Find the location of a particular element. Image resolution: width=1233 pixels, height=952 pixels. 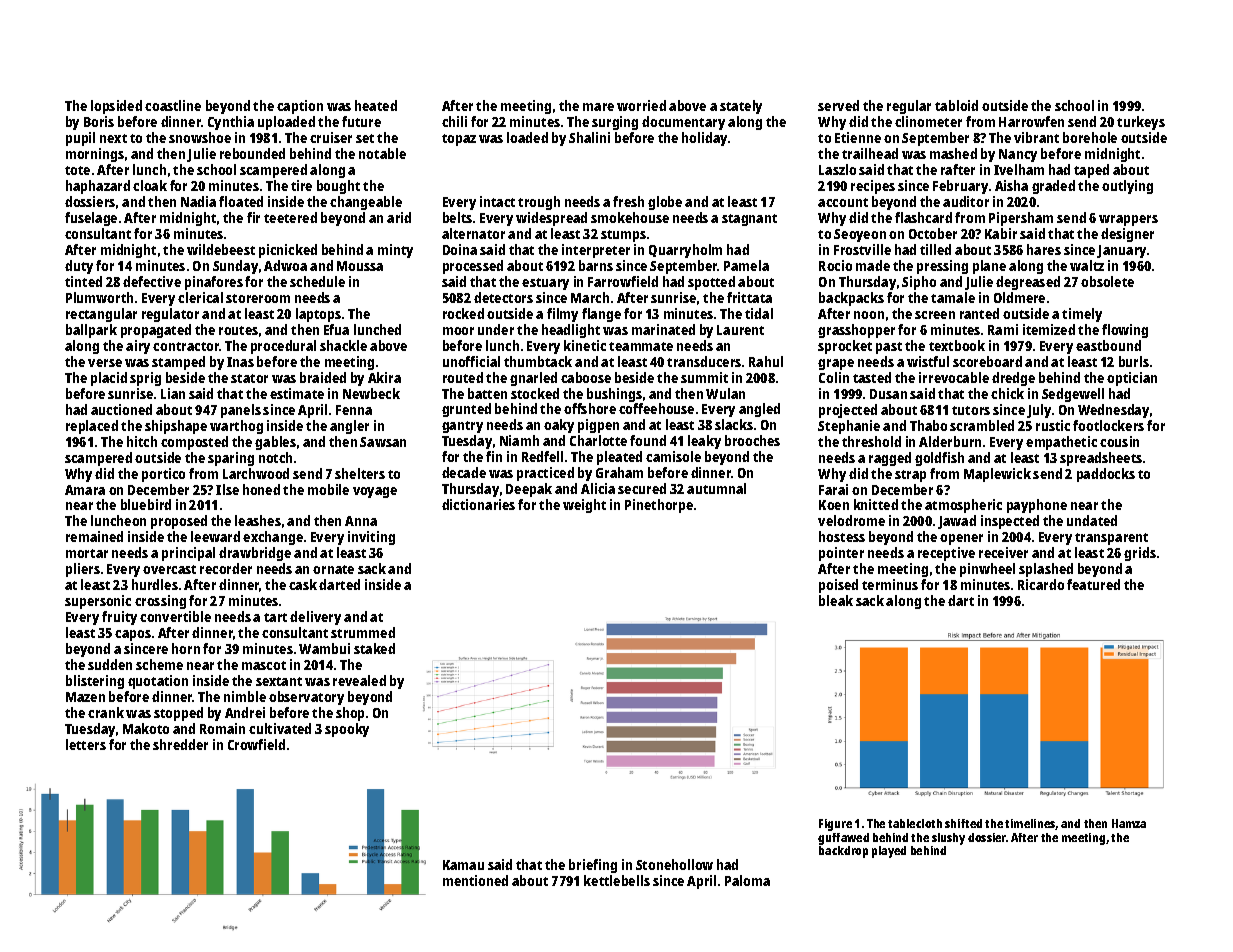

bleak is located at coordinates (836, 600).
